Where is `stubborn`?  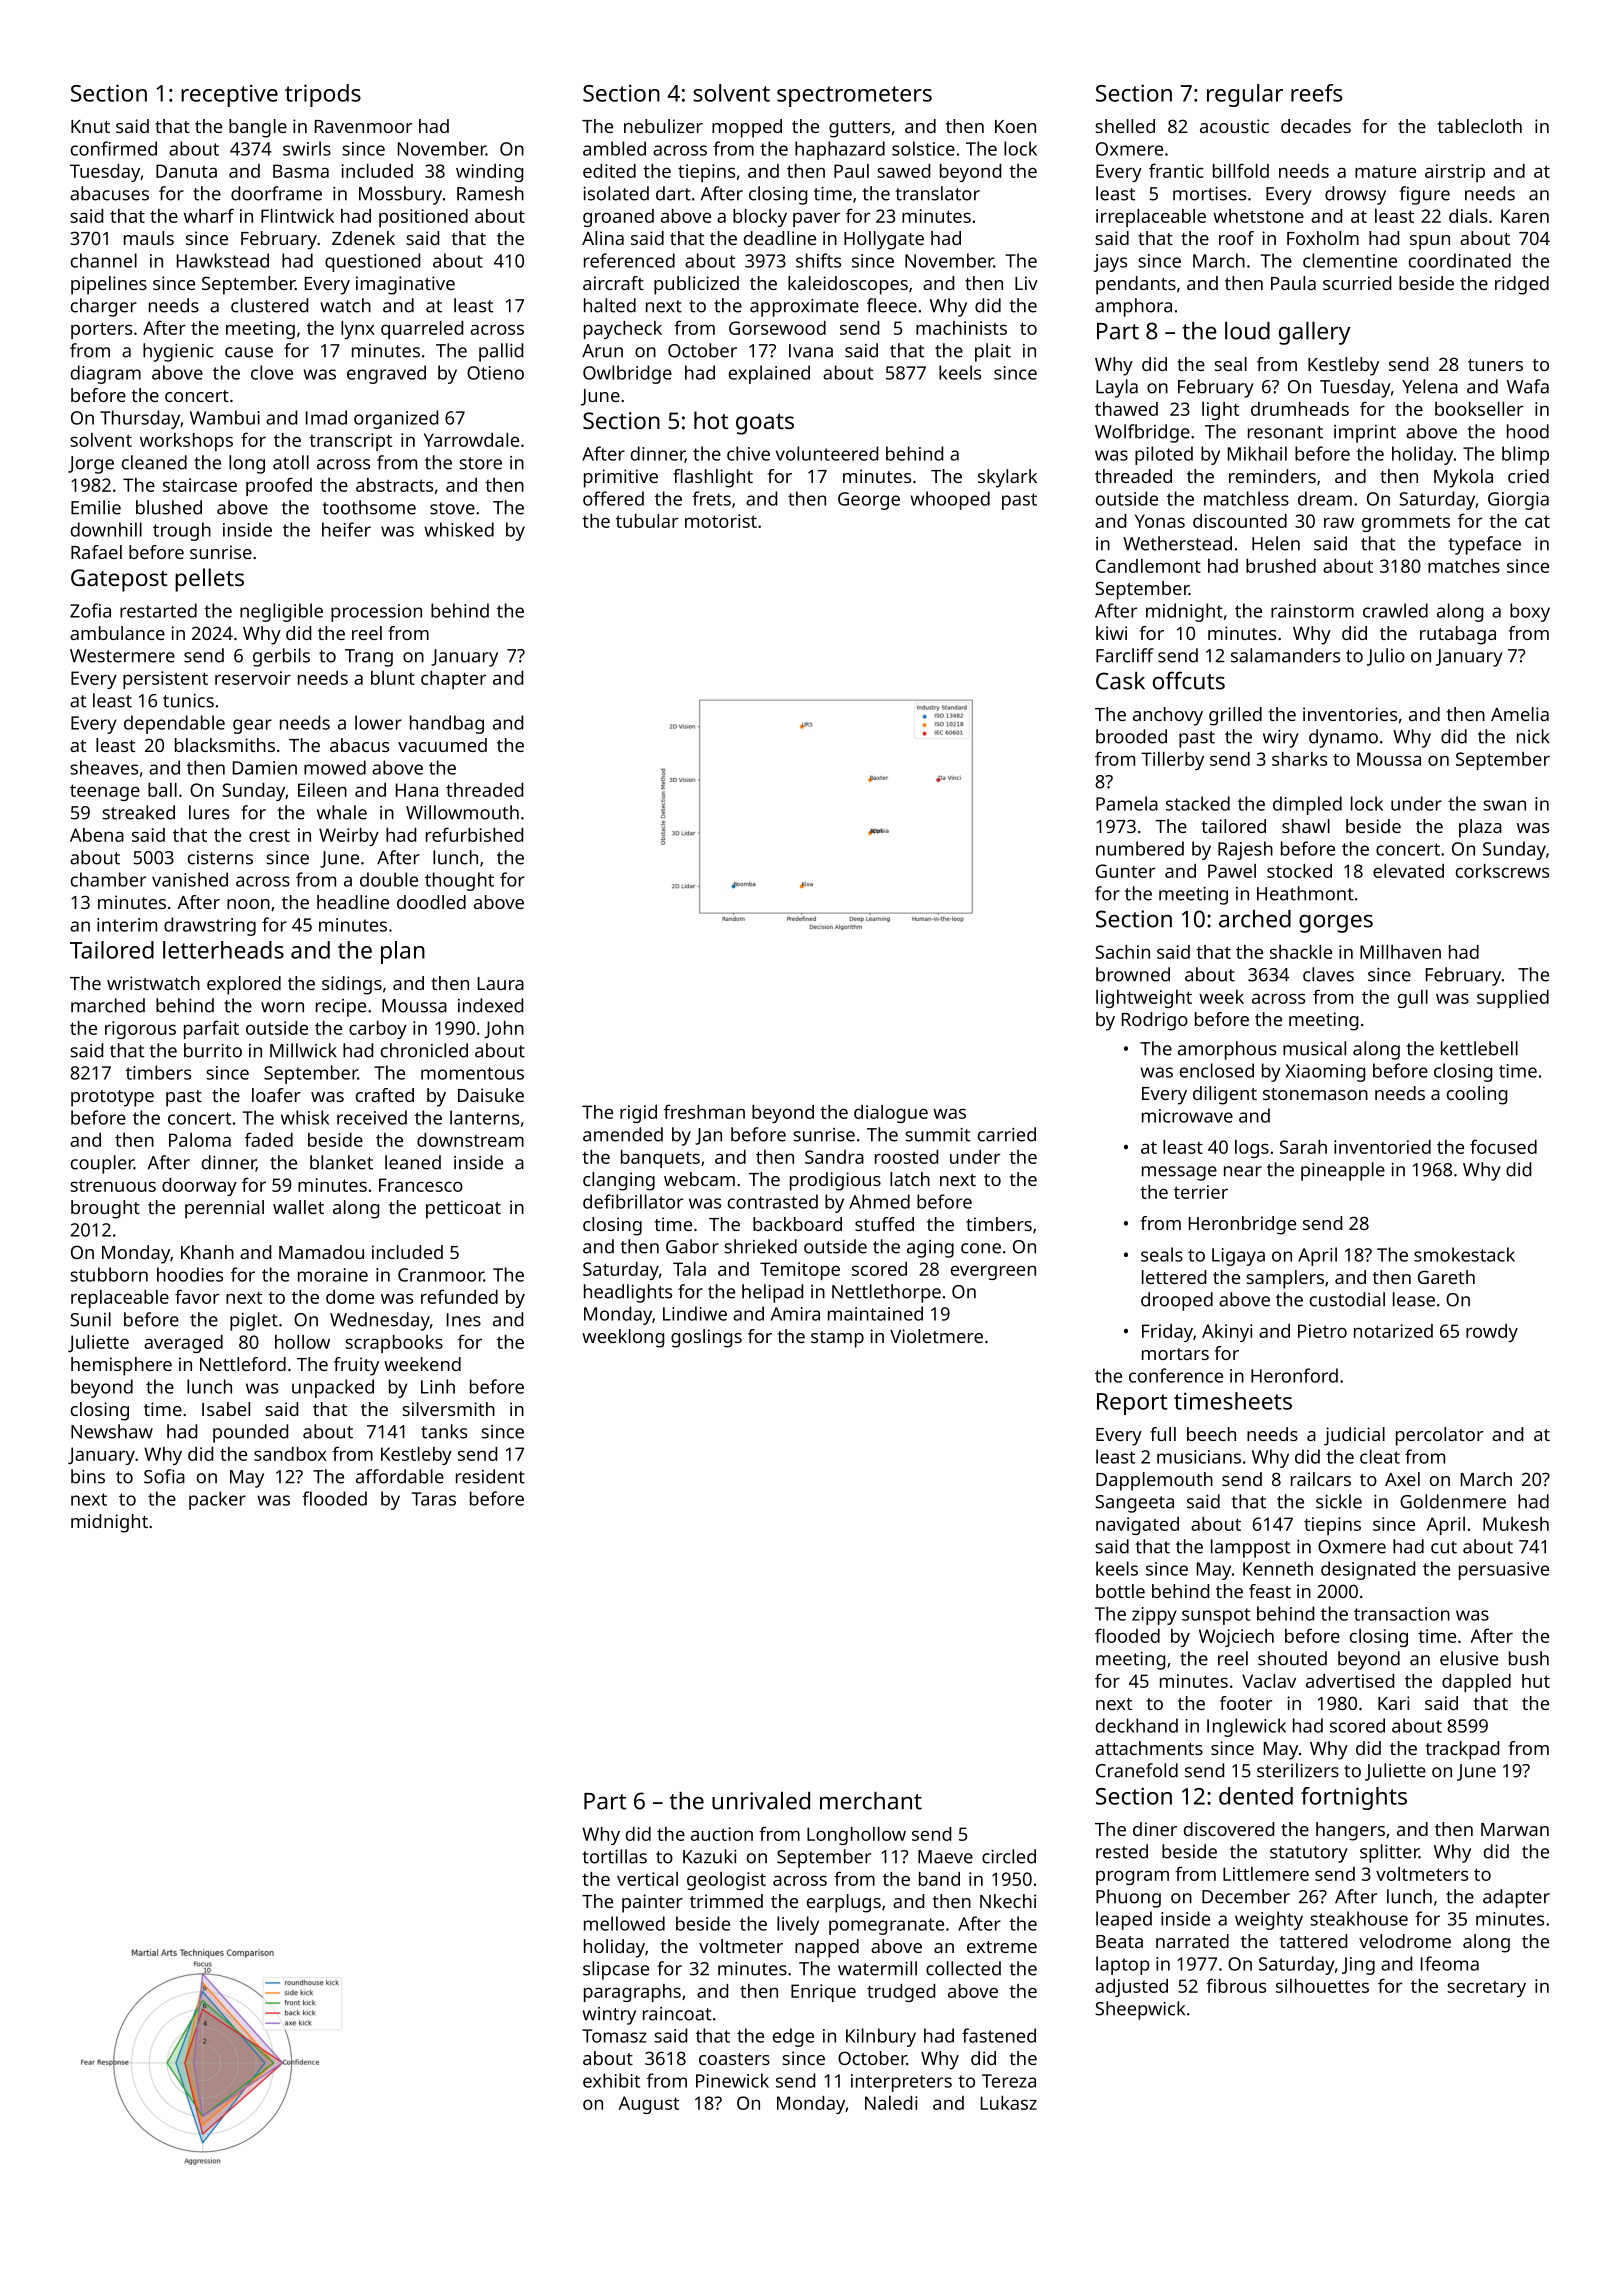
stubborn is located at coordinates (109, 1274).
